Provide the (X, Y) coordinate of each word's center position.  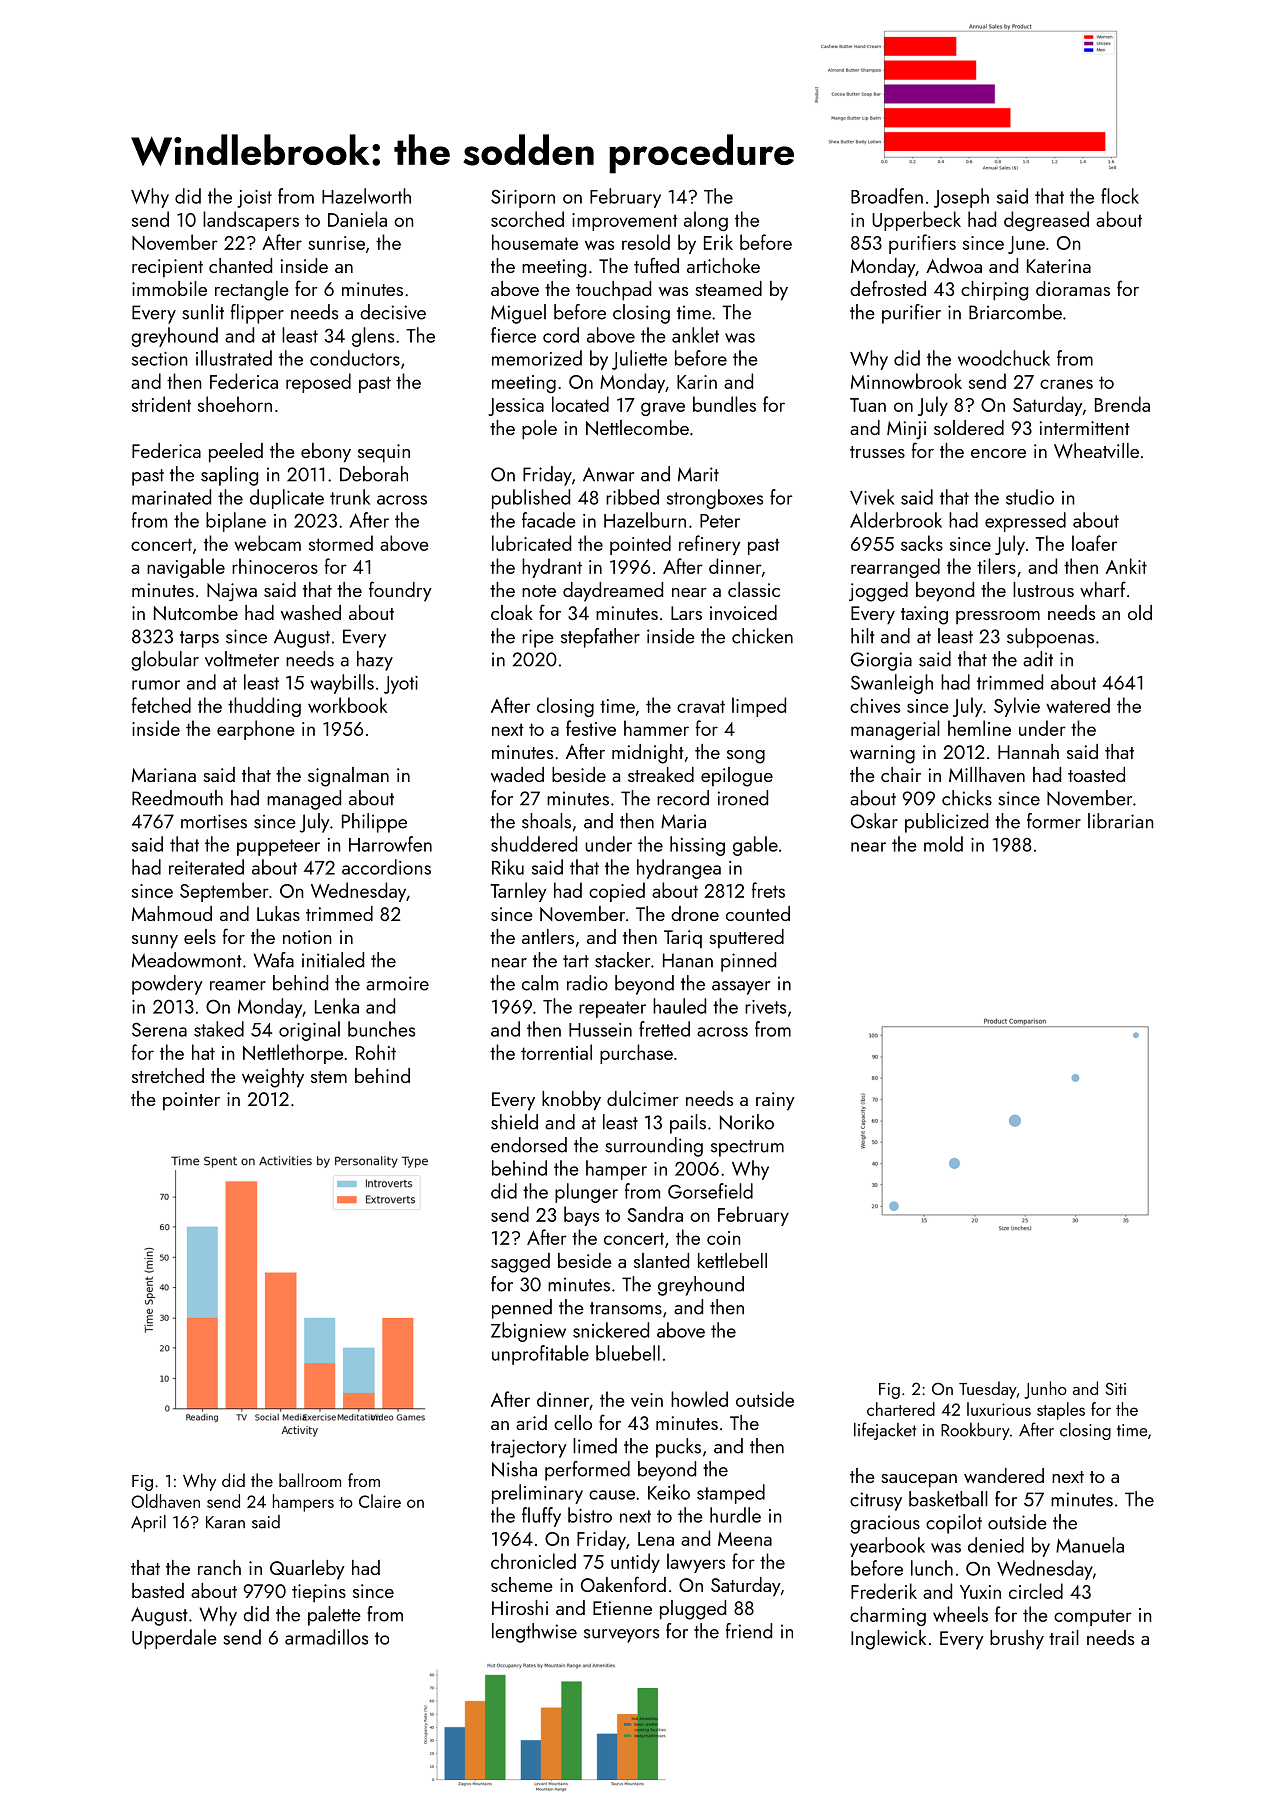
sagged (520, 1263)
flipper (257, 314)
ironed (743, 798)
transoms (626, 1308)
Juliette (639, 360)
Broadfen (887, 196)
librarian (1121, 821)
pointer (191, 1101)
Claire (380, 1501)
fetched (161, 705)
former (1054, 821)
